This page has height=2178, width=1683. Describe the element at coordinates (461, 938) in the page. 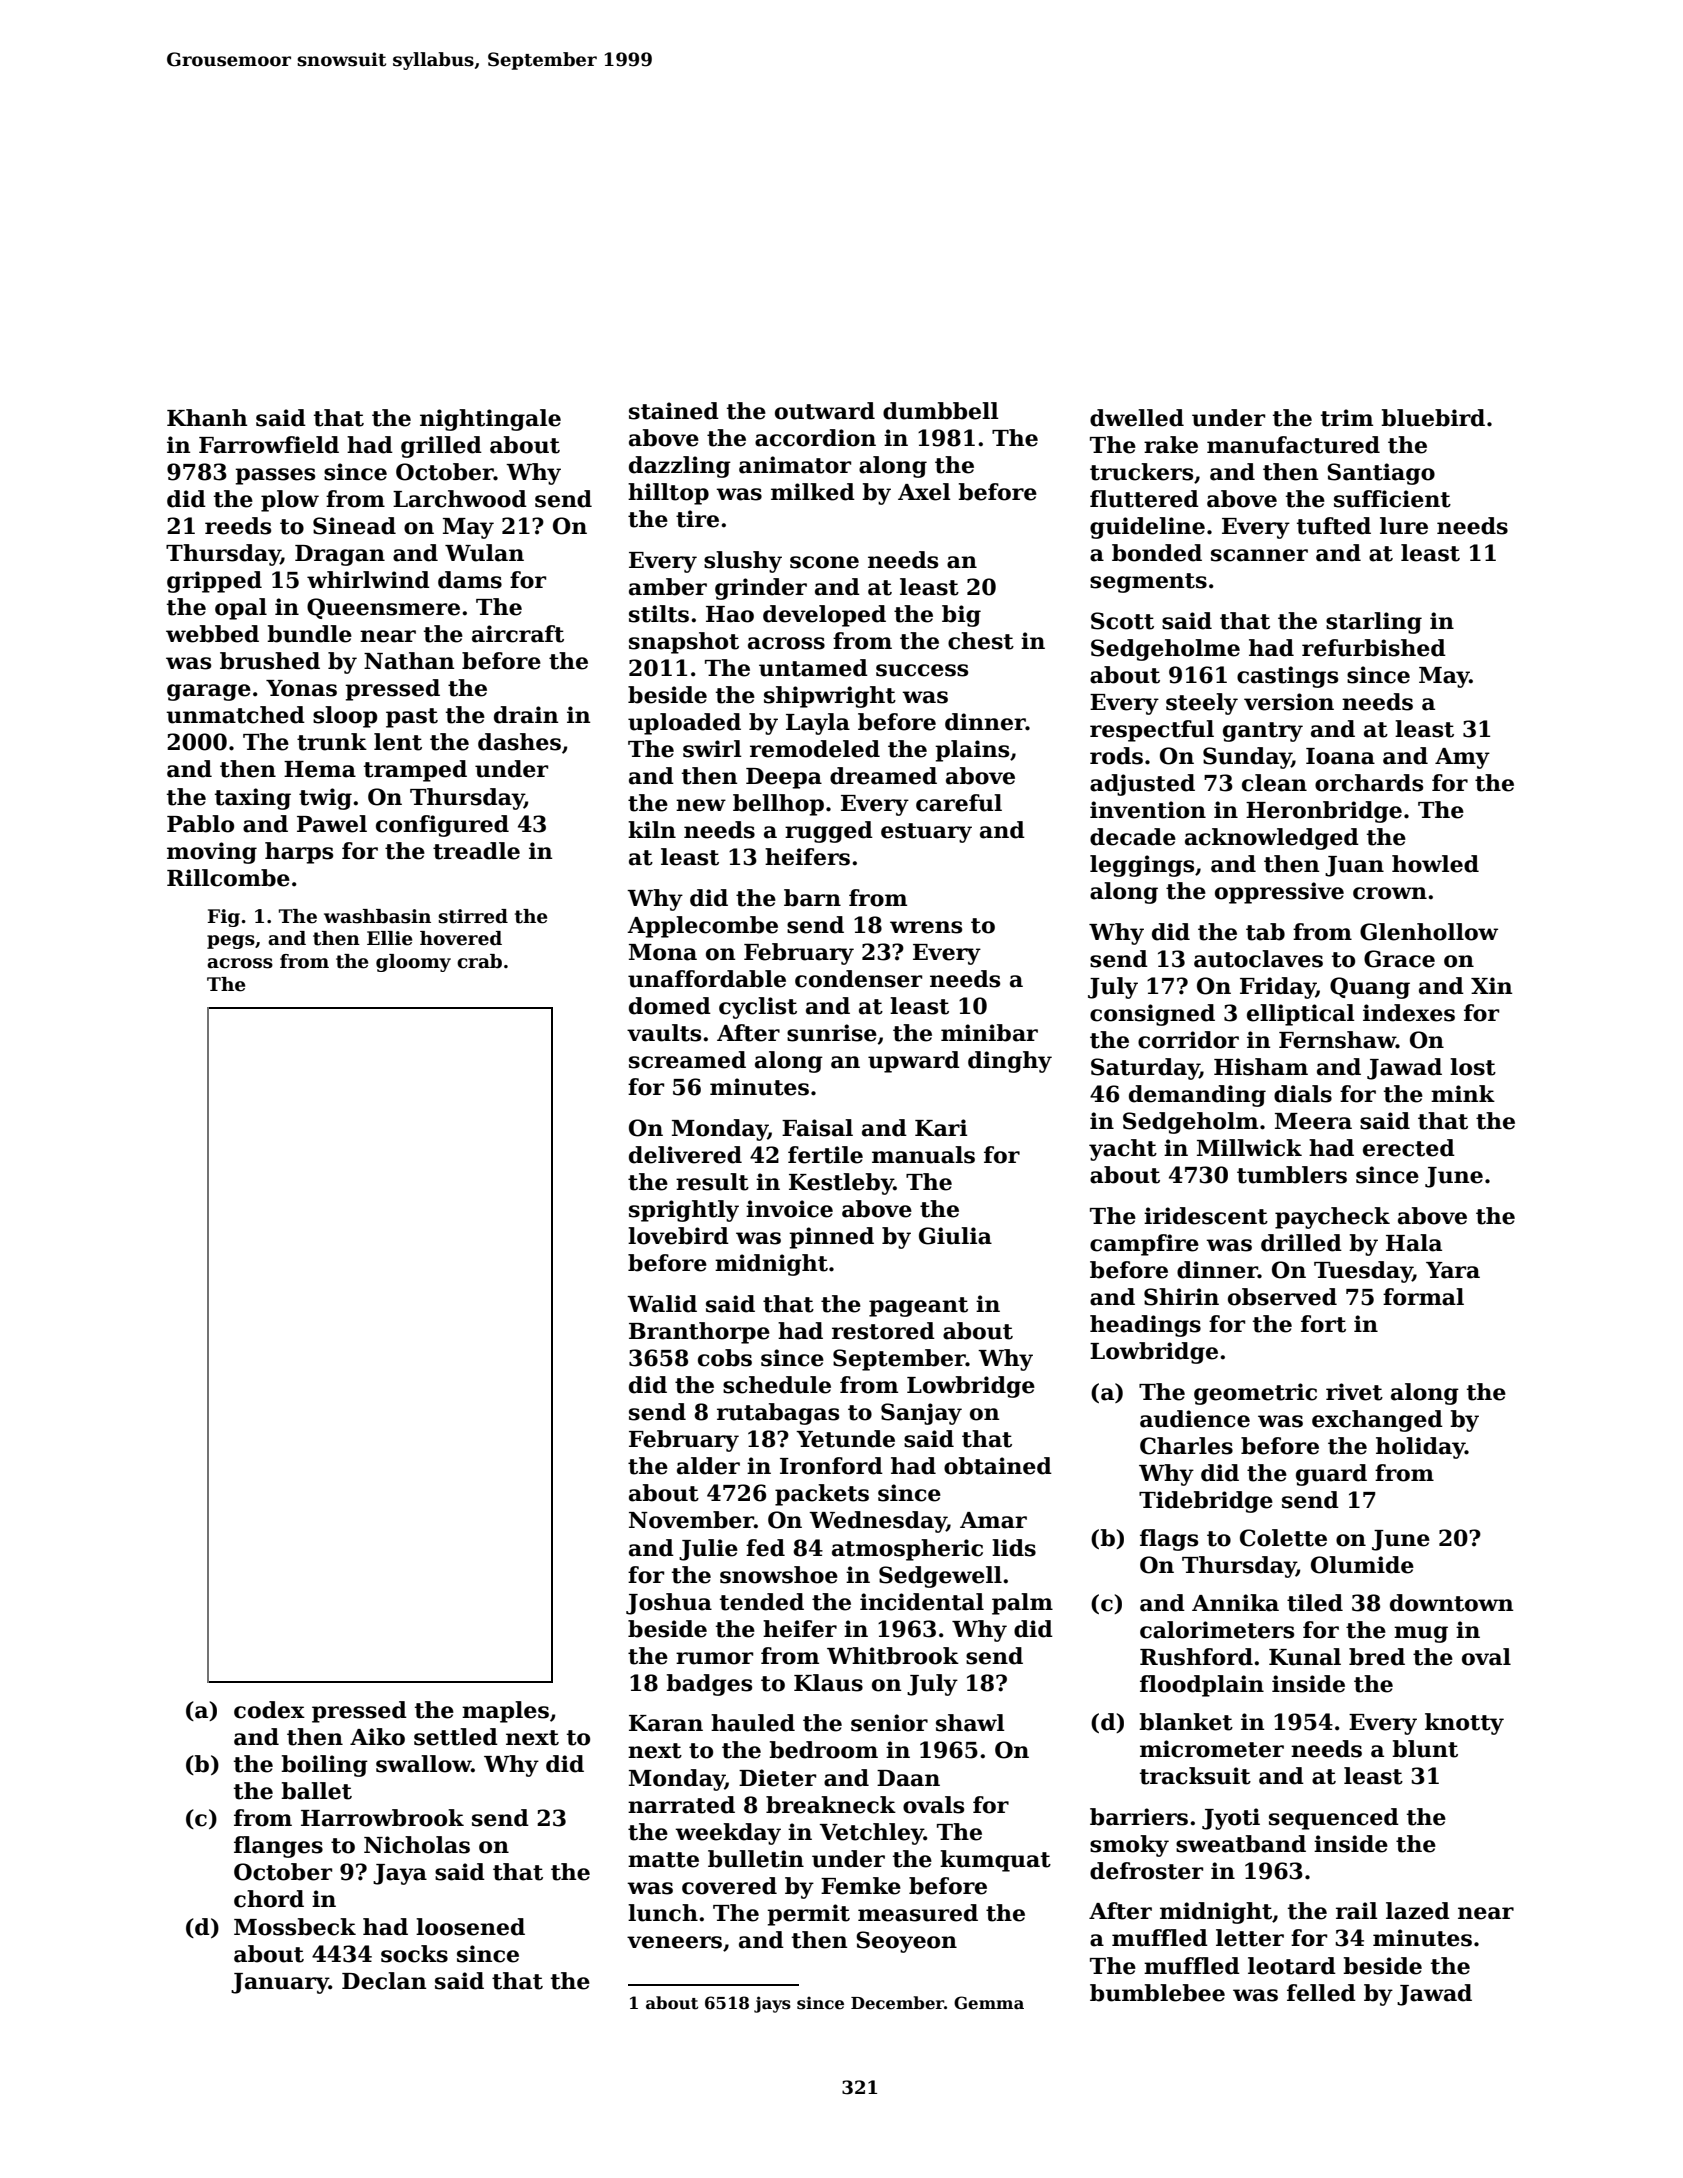

I see `hovered` at that location.
